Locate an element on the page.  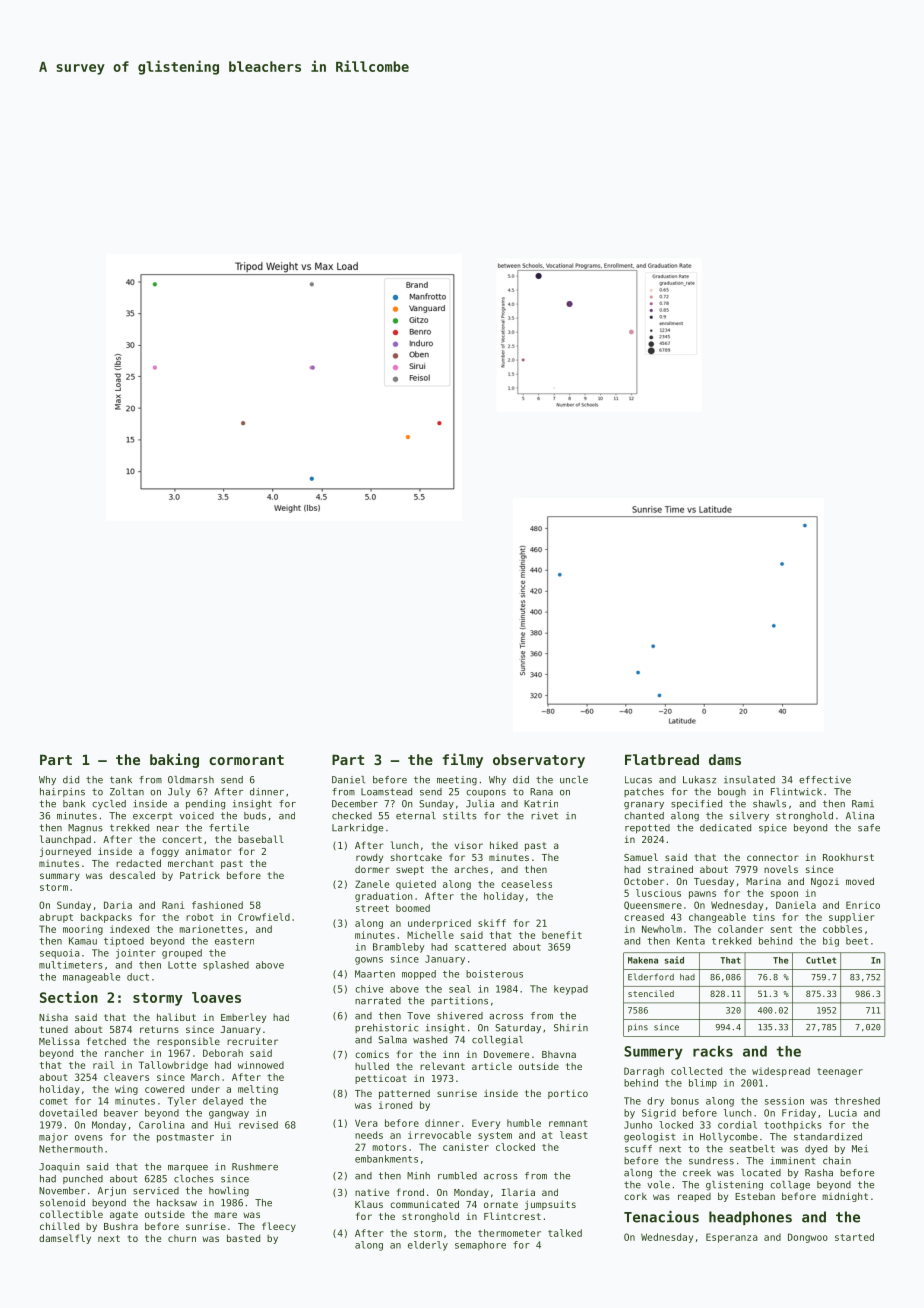
dovetailed is located at coordinates (68, 1113).
